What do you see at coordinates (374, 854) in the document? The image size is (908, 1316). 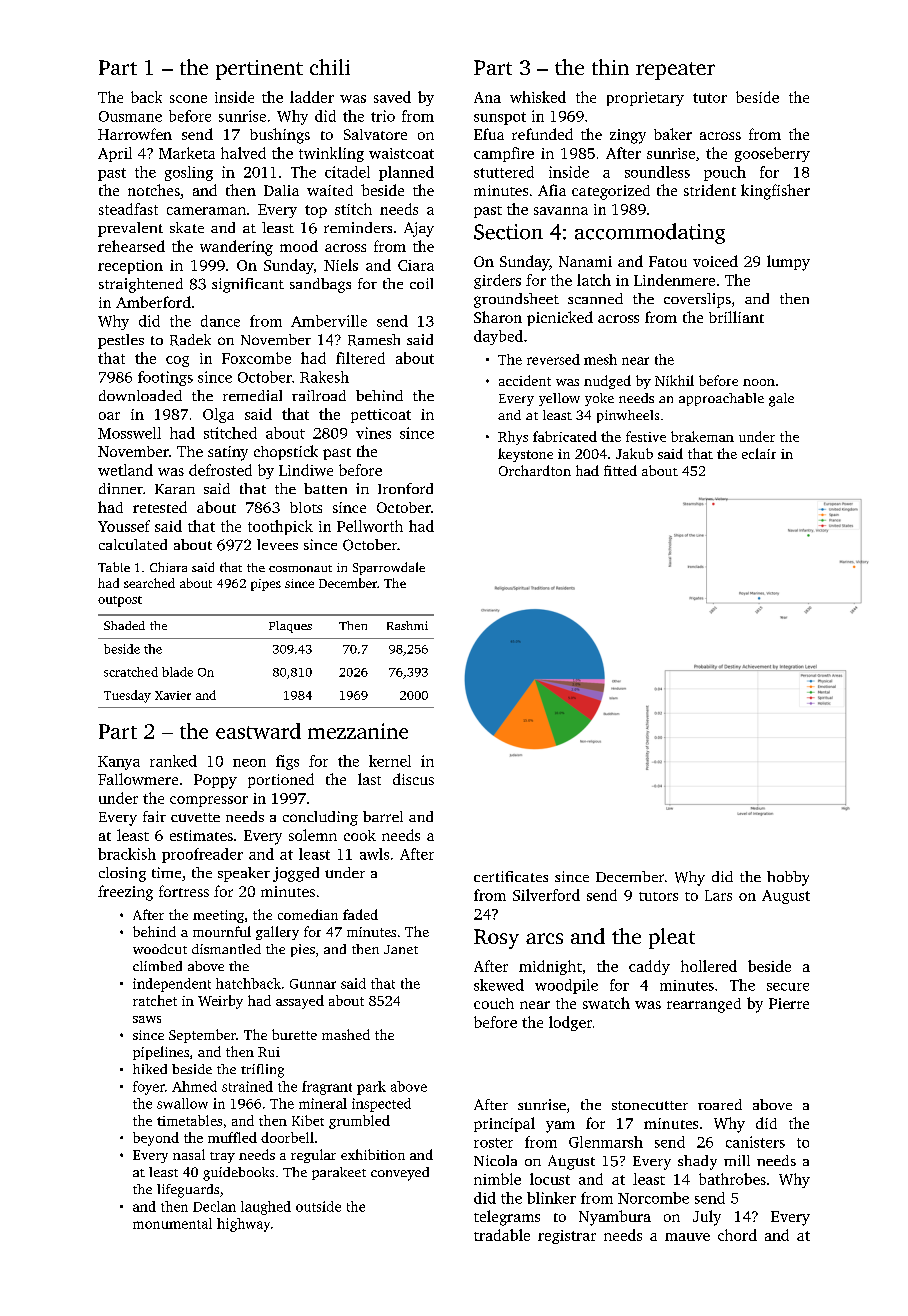 I see `awls` at bounding box center [374, 854].
